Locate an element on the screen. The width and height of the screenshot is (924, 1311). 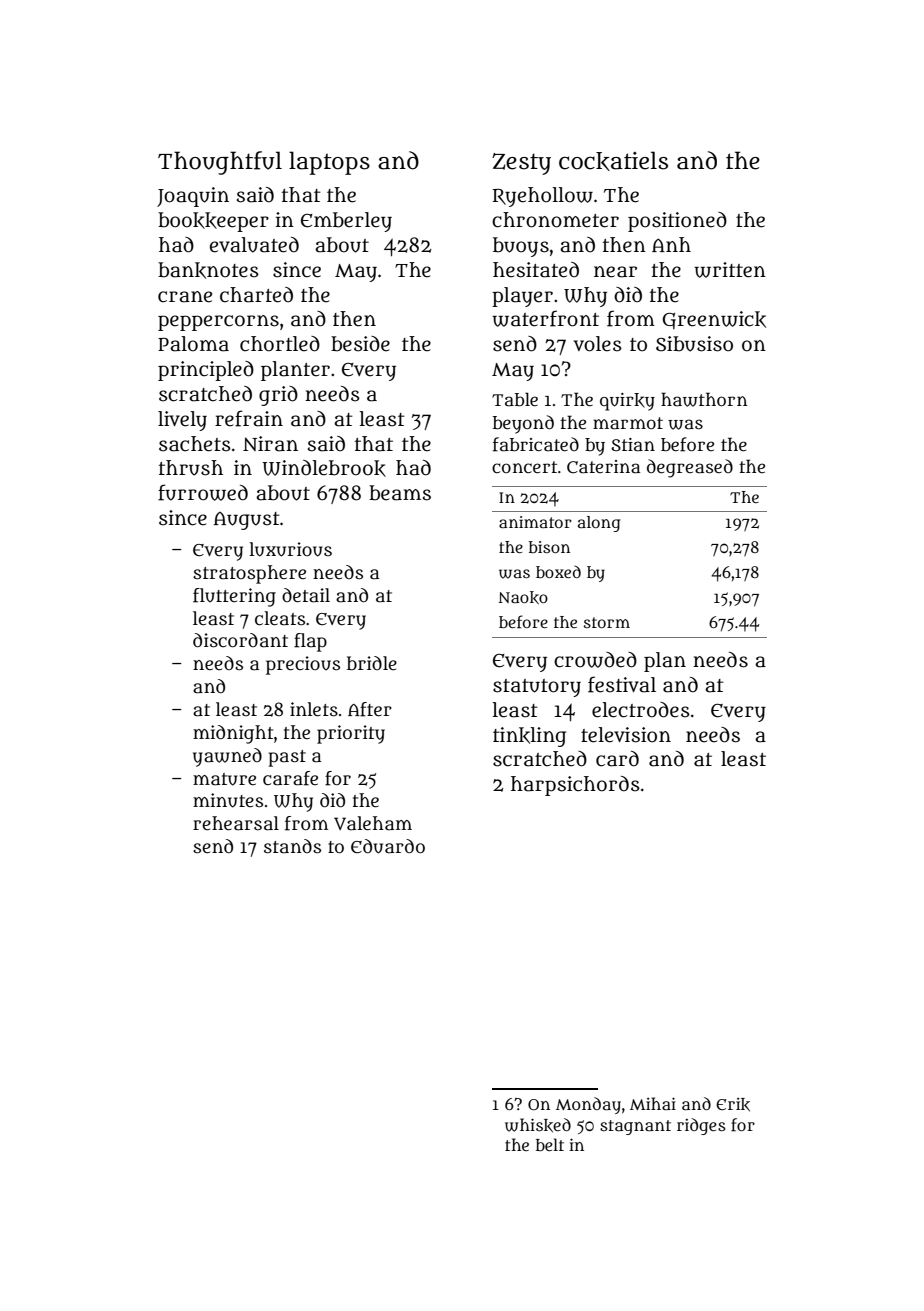
stands is located at coordinates (292, 846).
